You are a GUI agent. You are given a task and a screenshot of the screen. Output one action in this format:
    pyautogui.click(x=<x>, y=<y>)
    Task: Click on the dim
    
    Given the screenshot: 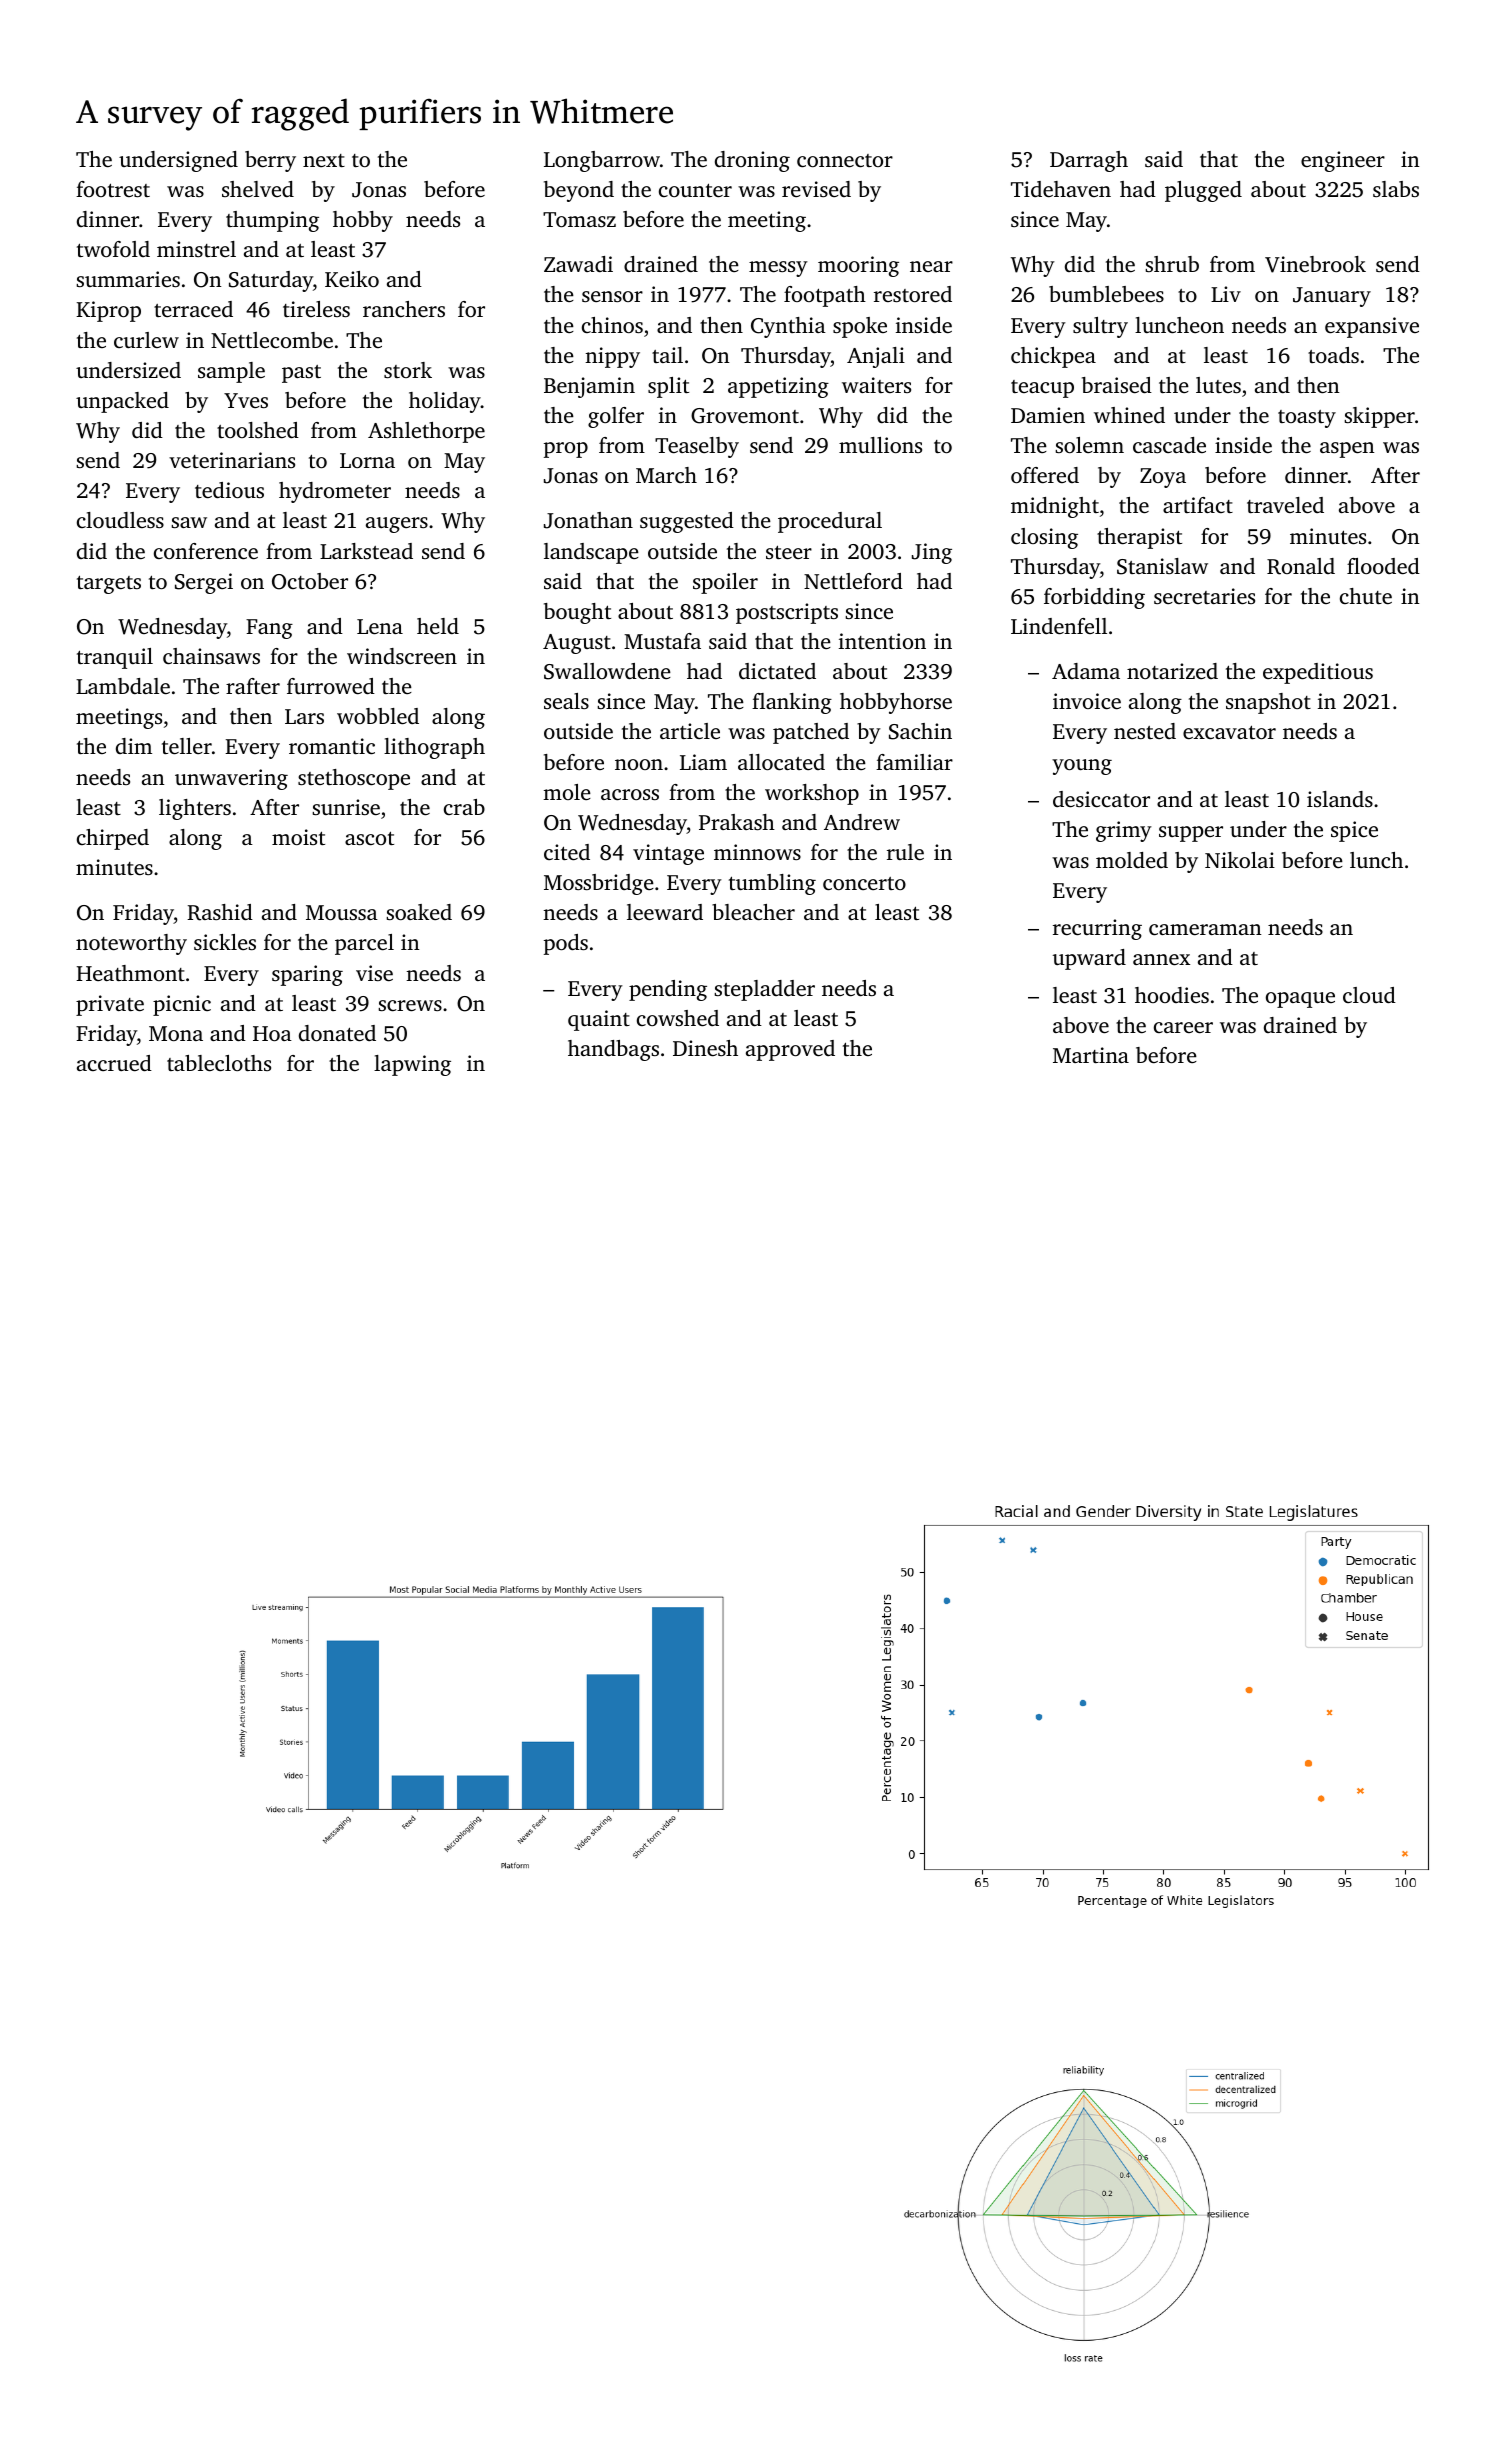 What is the action you would take?
    pyautogui.click(x=134, y=746)
